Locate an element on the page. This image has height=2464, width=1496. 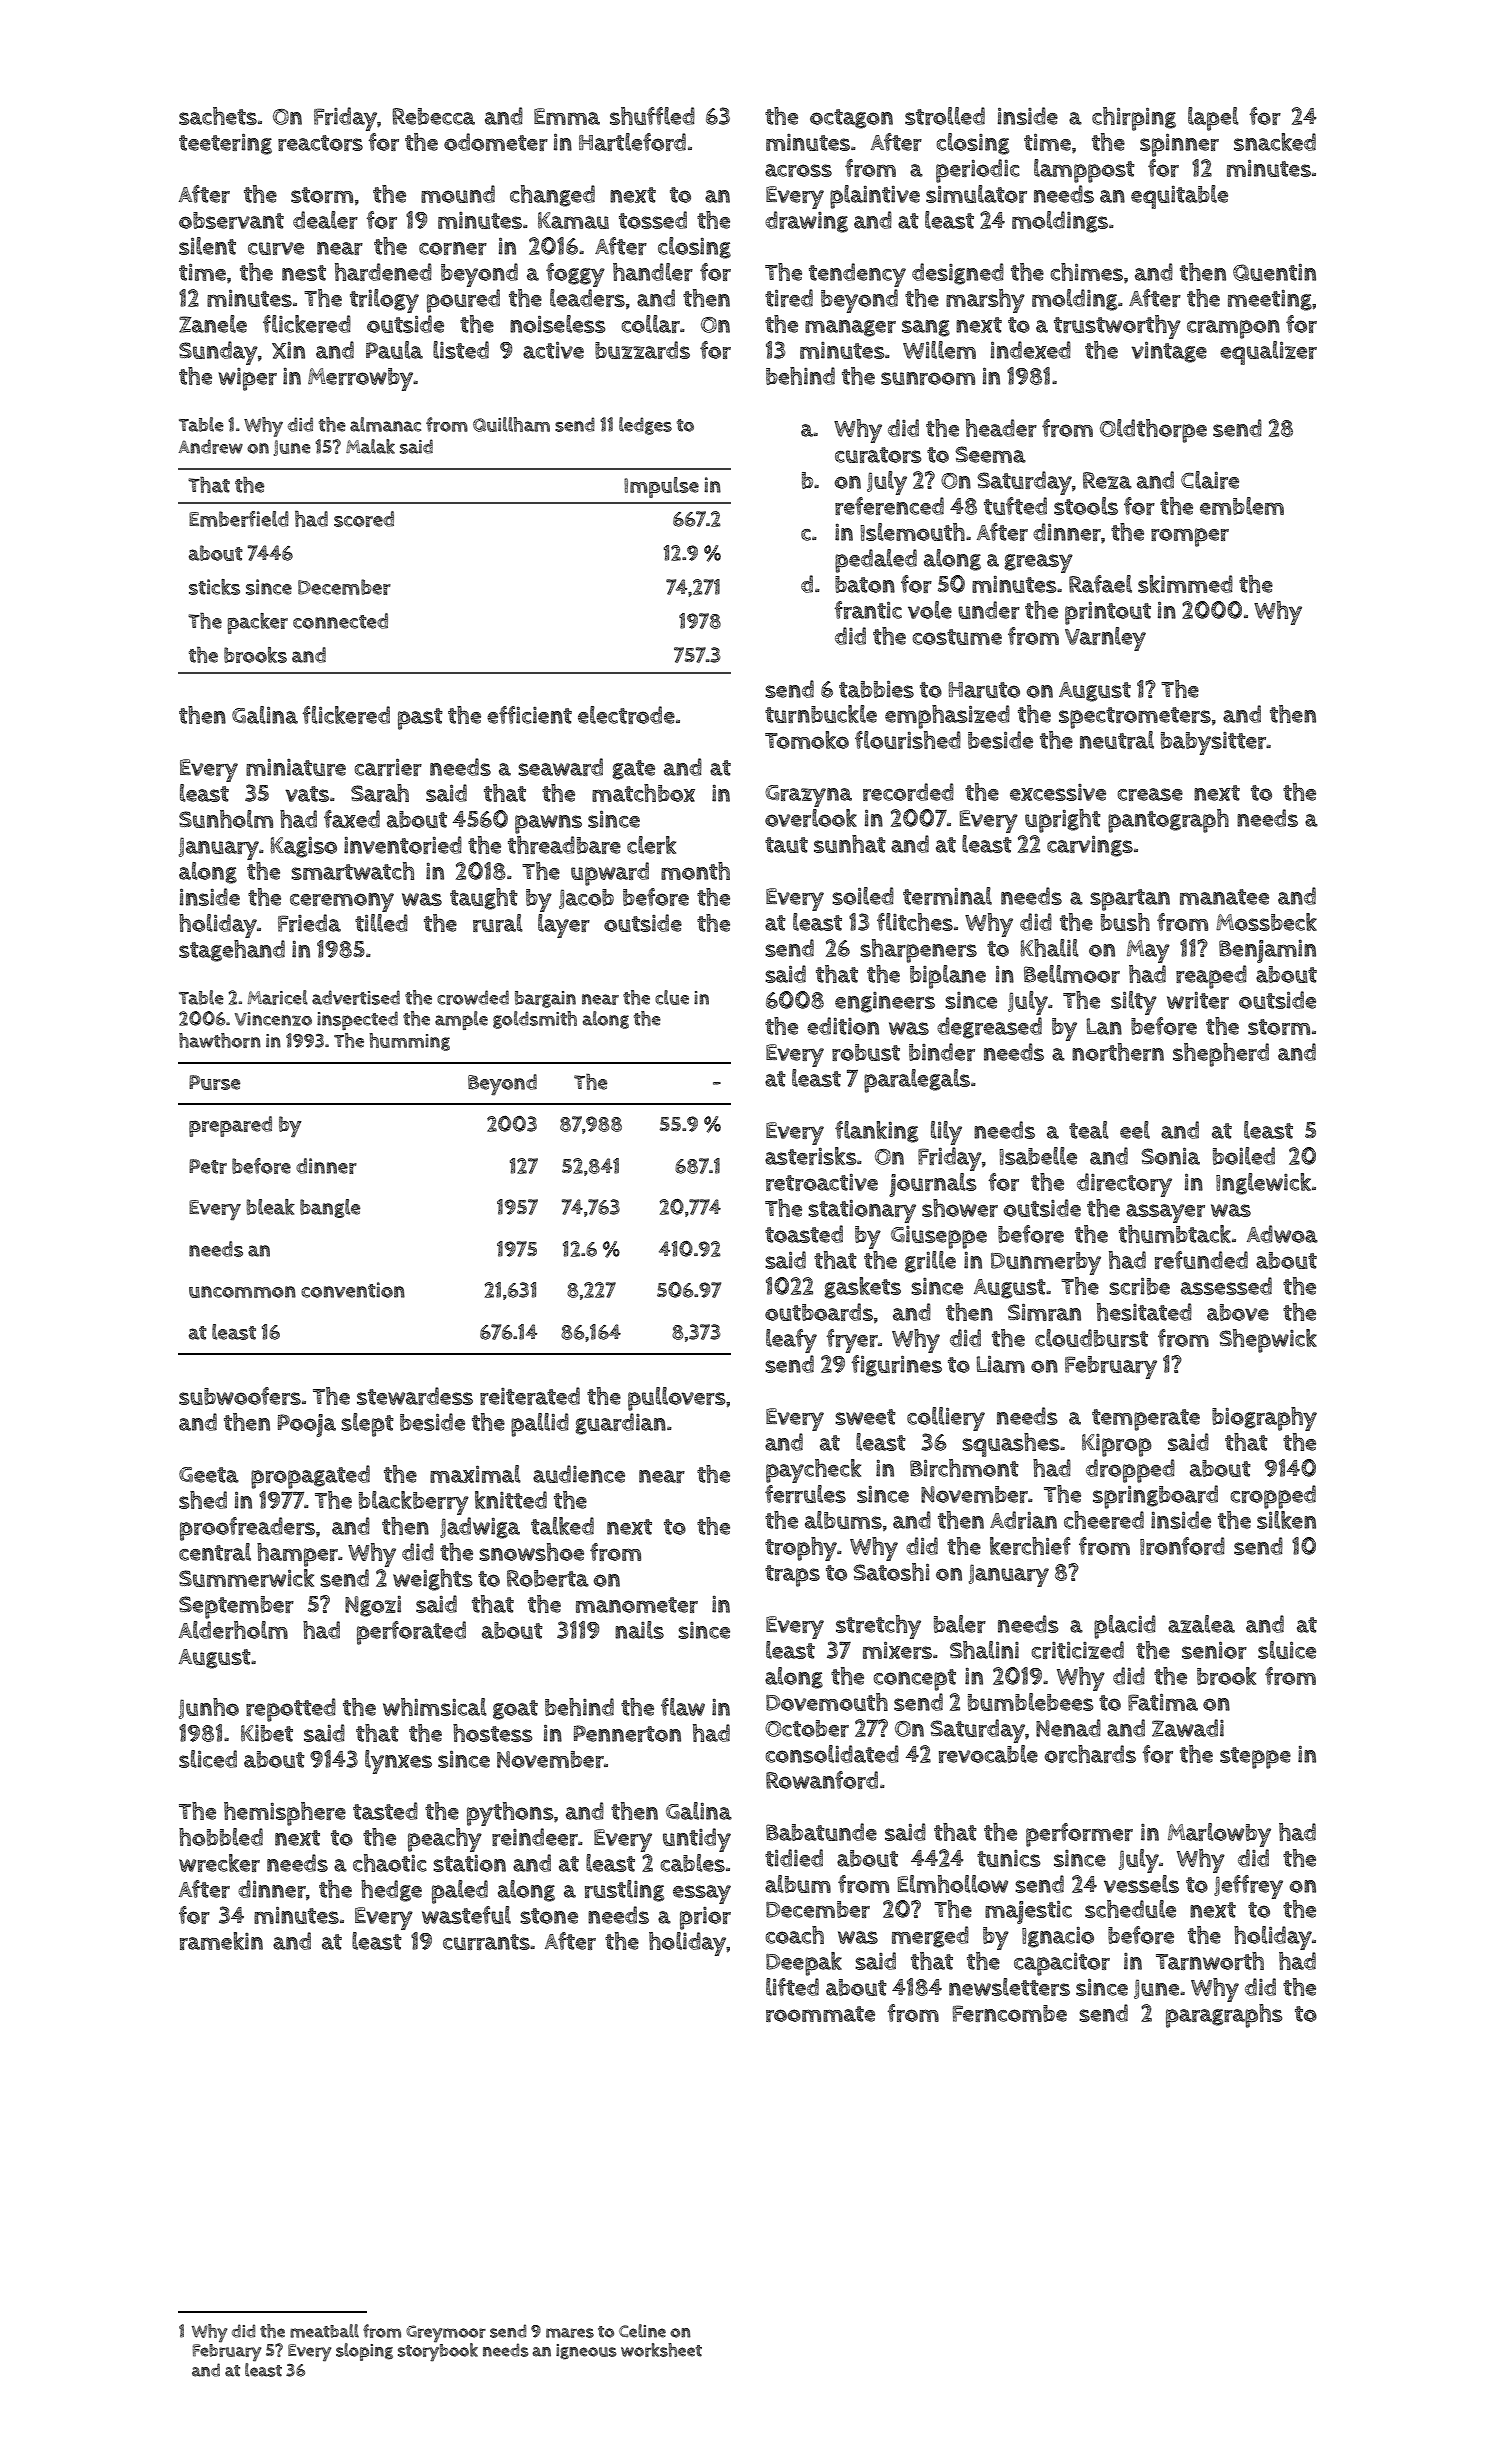
indexed is located at coordinates (1031, 350).
